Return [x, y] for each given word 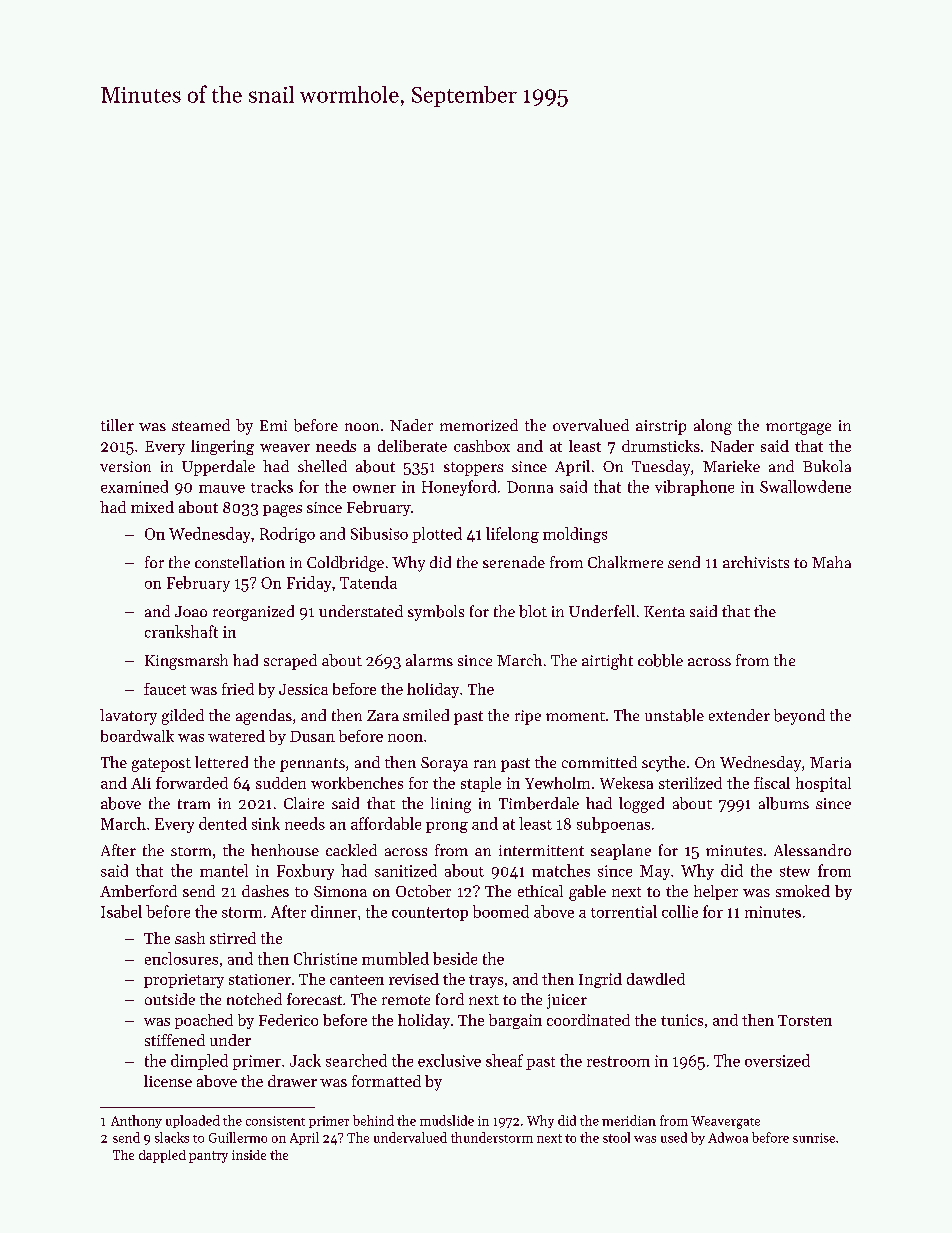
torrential [624, 911]
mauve [222, 489]
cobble [660, 660]
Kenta [664, 611]
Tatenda [368, 582]
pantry [208, 1157]
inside [249, 1155]
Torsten [805, 1020]
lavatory [128, 717]
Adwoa [728, 1137]
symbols [436, 613]
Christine [325, 958]
